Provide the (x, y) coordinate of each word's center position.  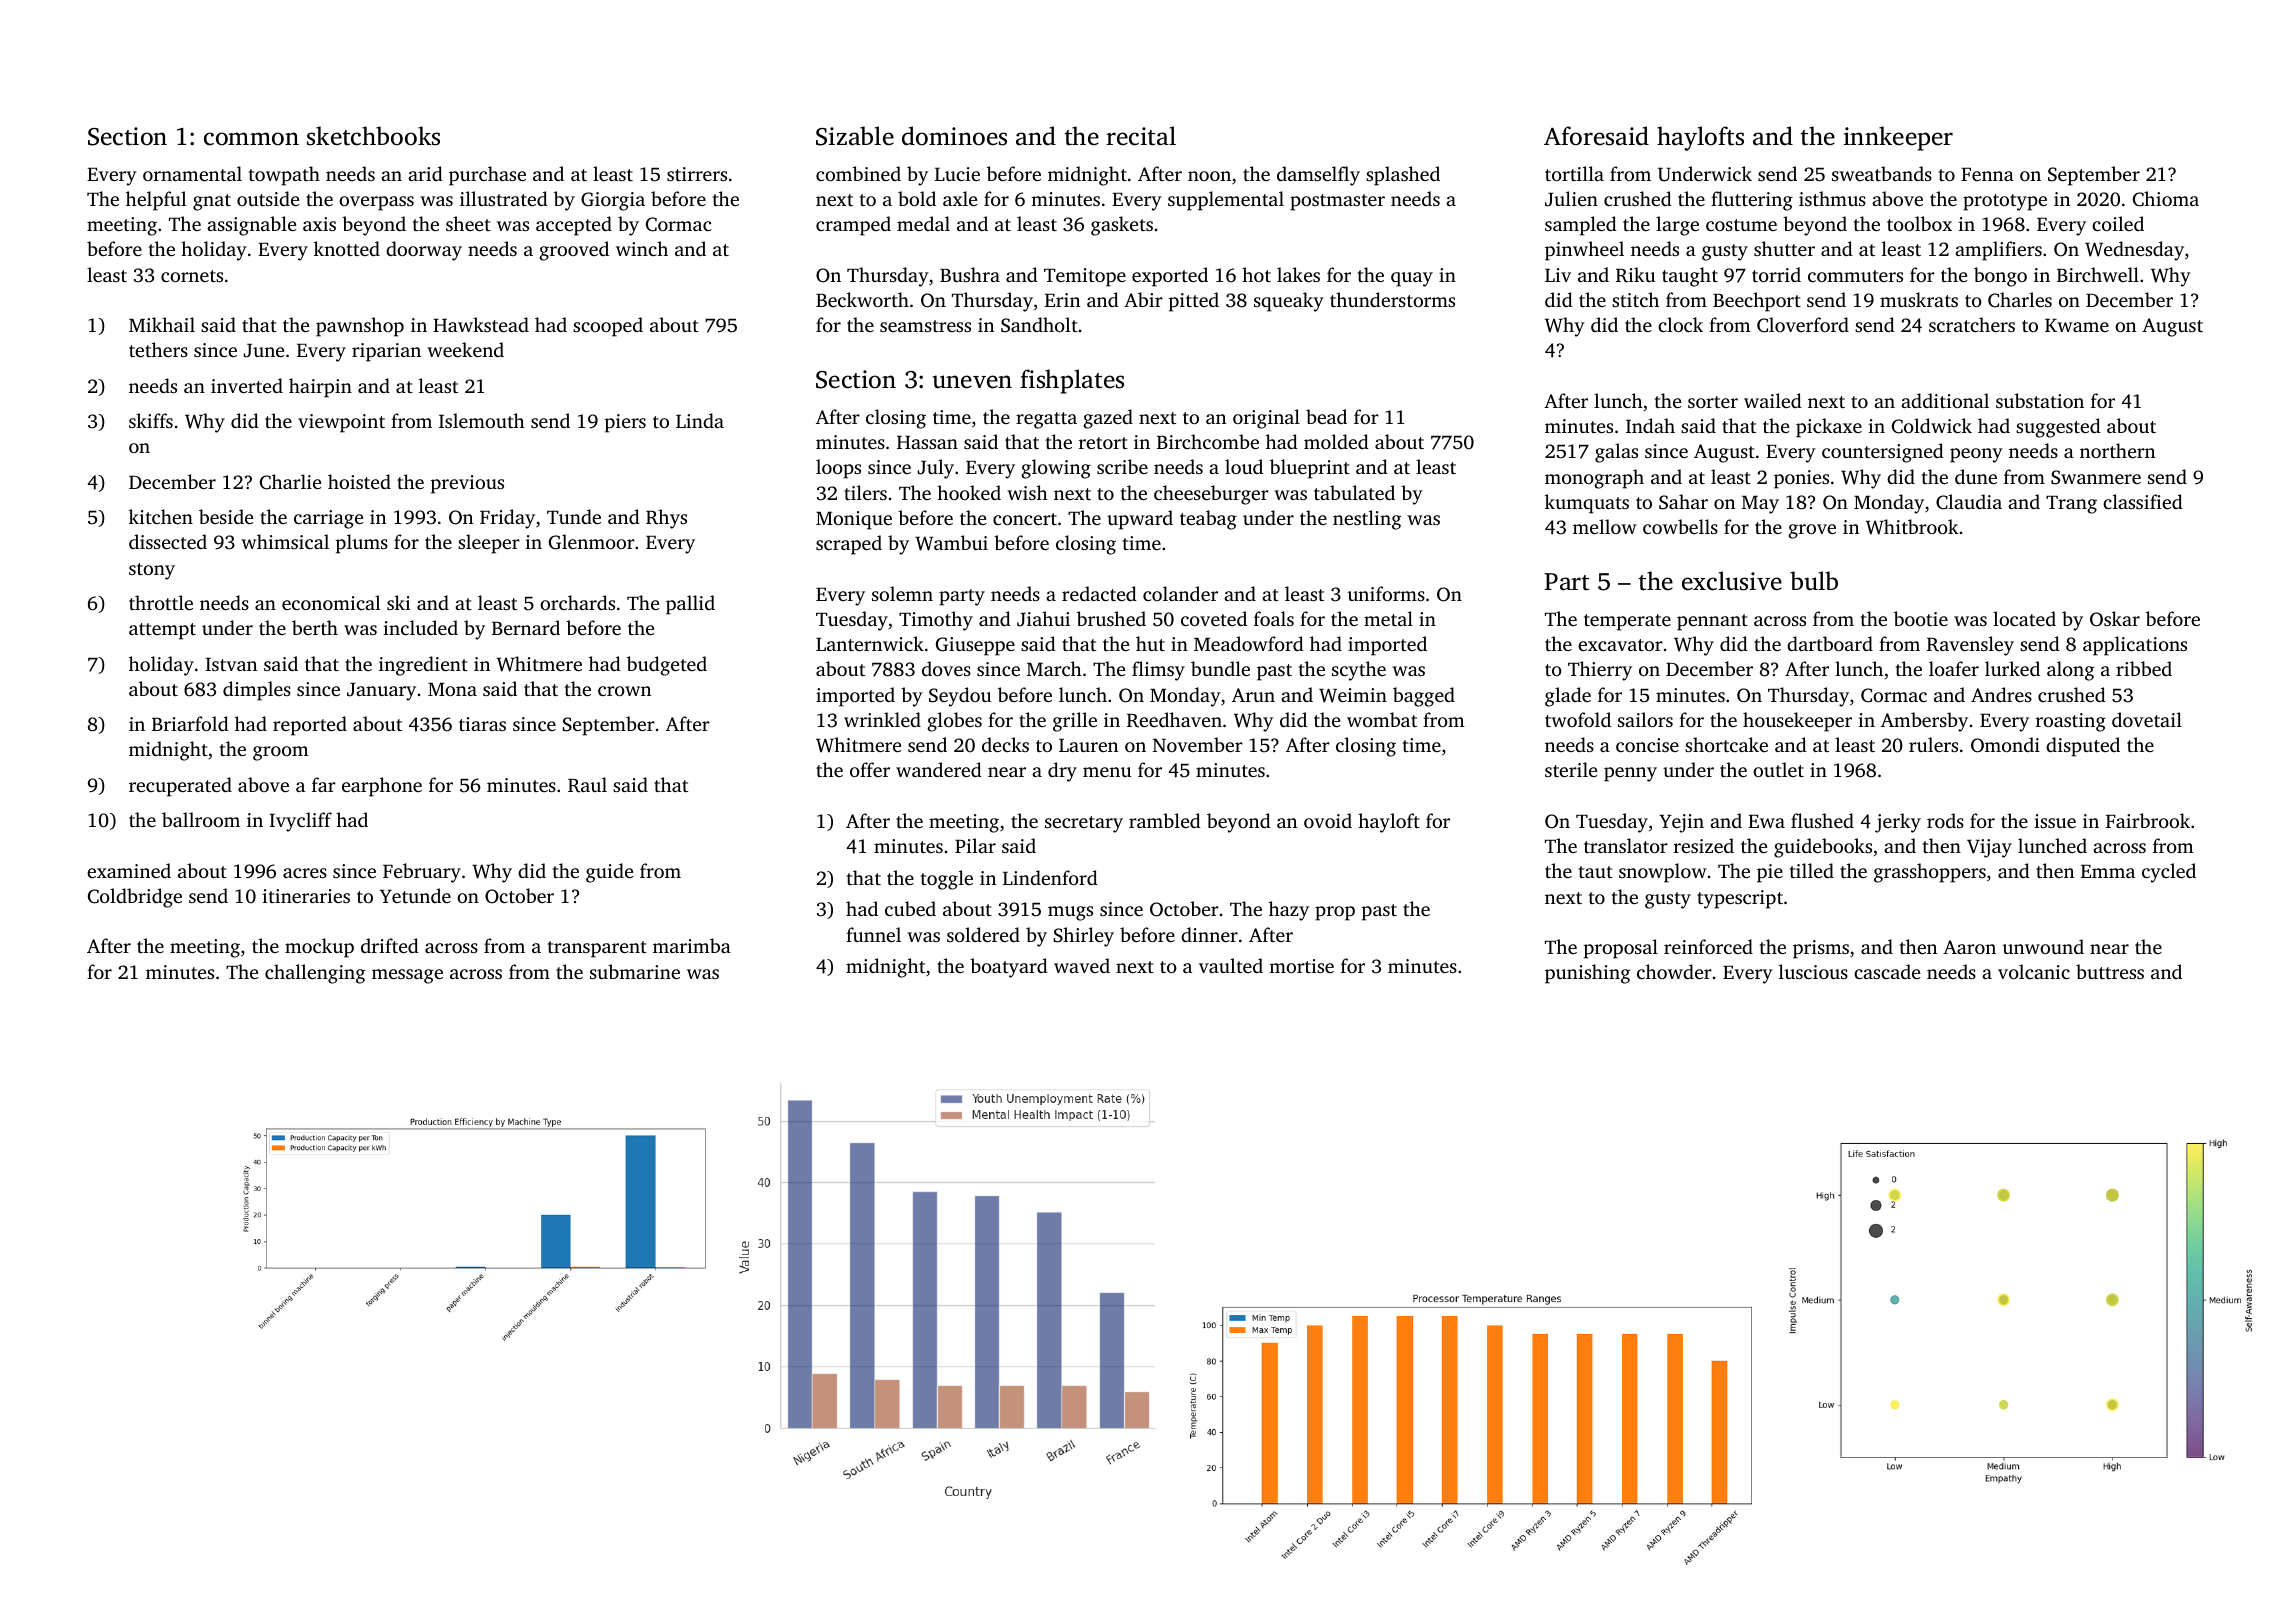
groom (281, 753)
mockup (319, 948)
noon (1209, 176)
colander (1180, 593)
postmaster (1337, 202)
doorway (424, 251)
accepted (574, 226)
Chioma (2166, 199)
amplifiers (1998, 251)
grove (1812, 531)
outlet (1778, 769)
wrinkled (882, 719)
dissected (168, 541)
